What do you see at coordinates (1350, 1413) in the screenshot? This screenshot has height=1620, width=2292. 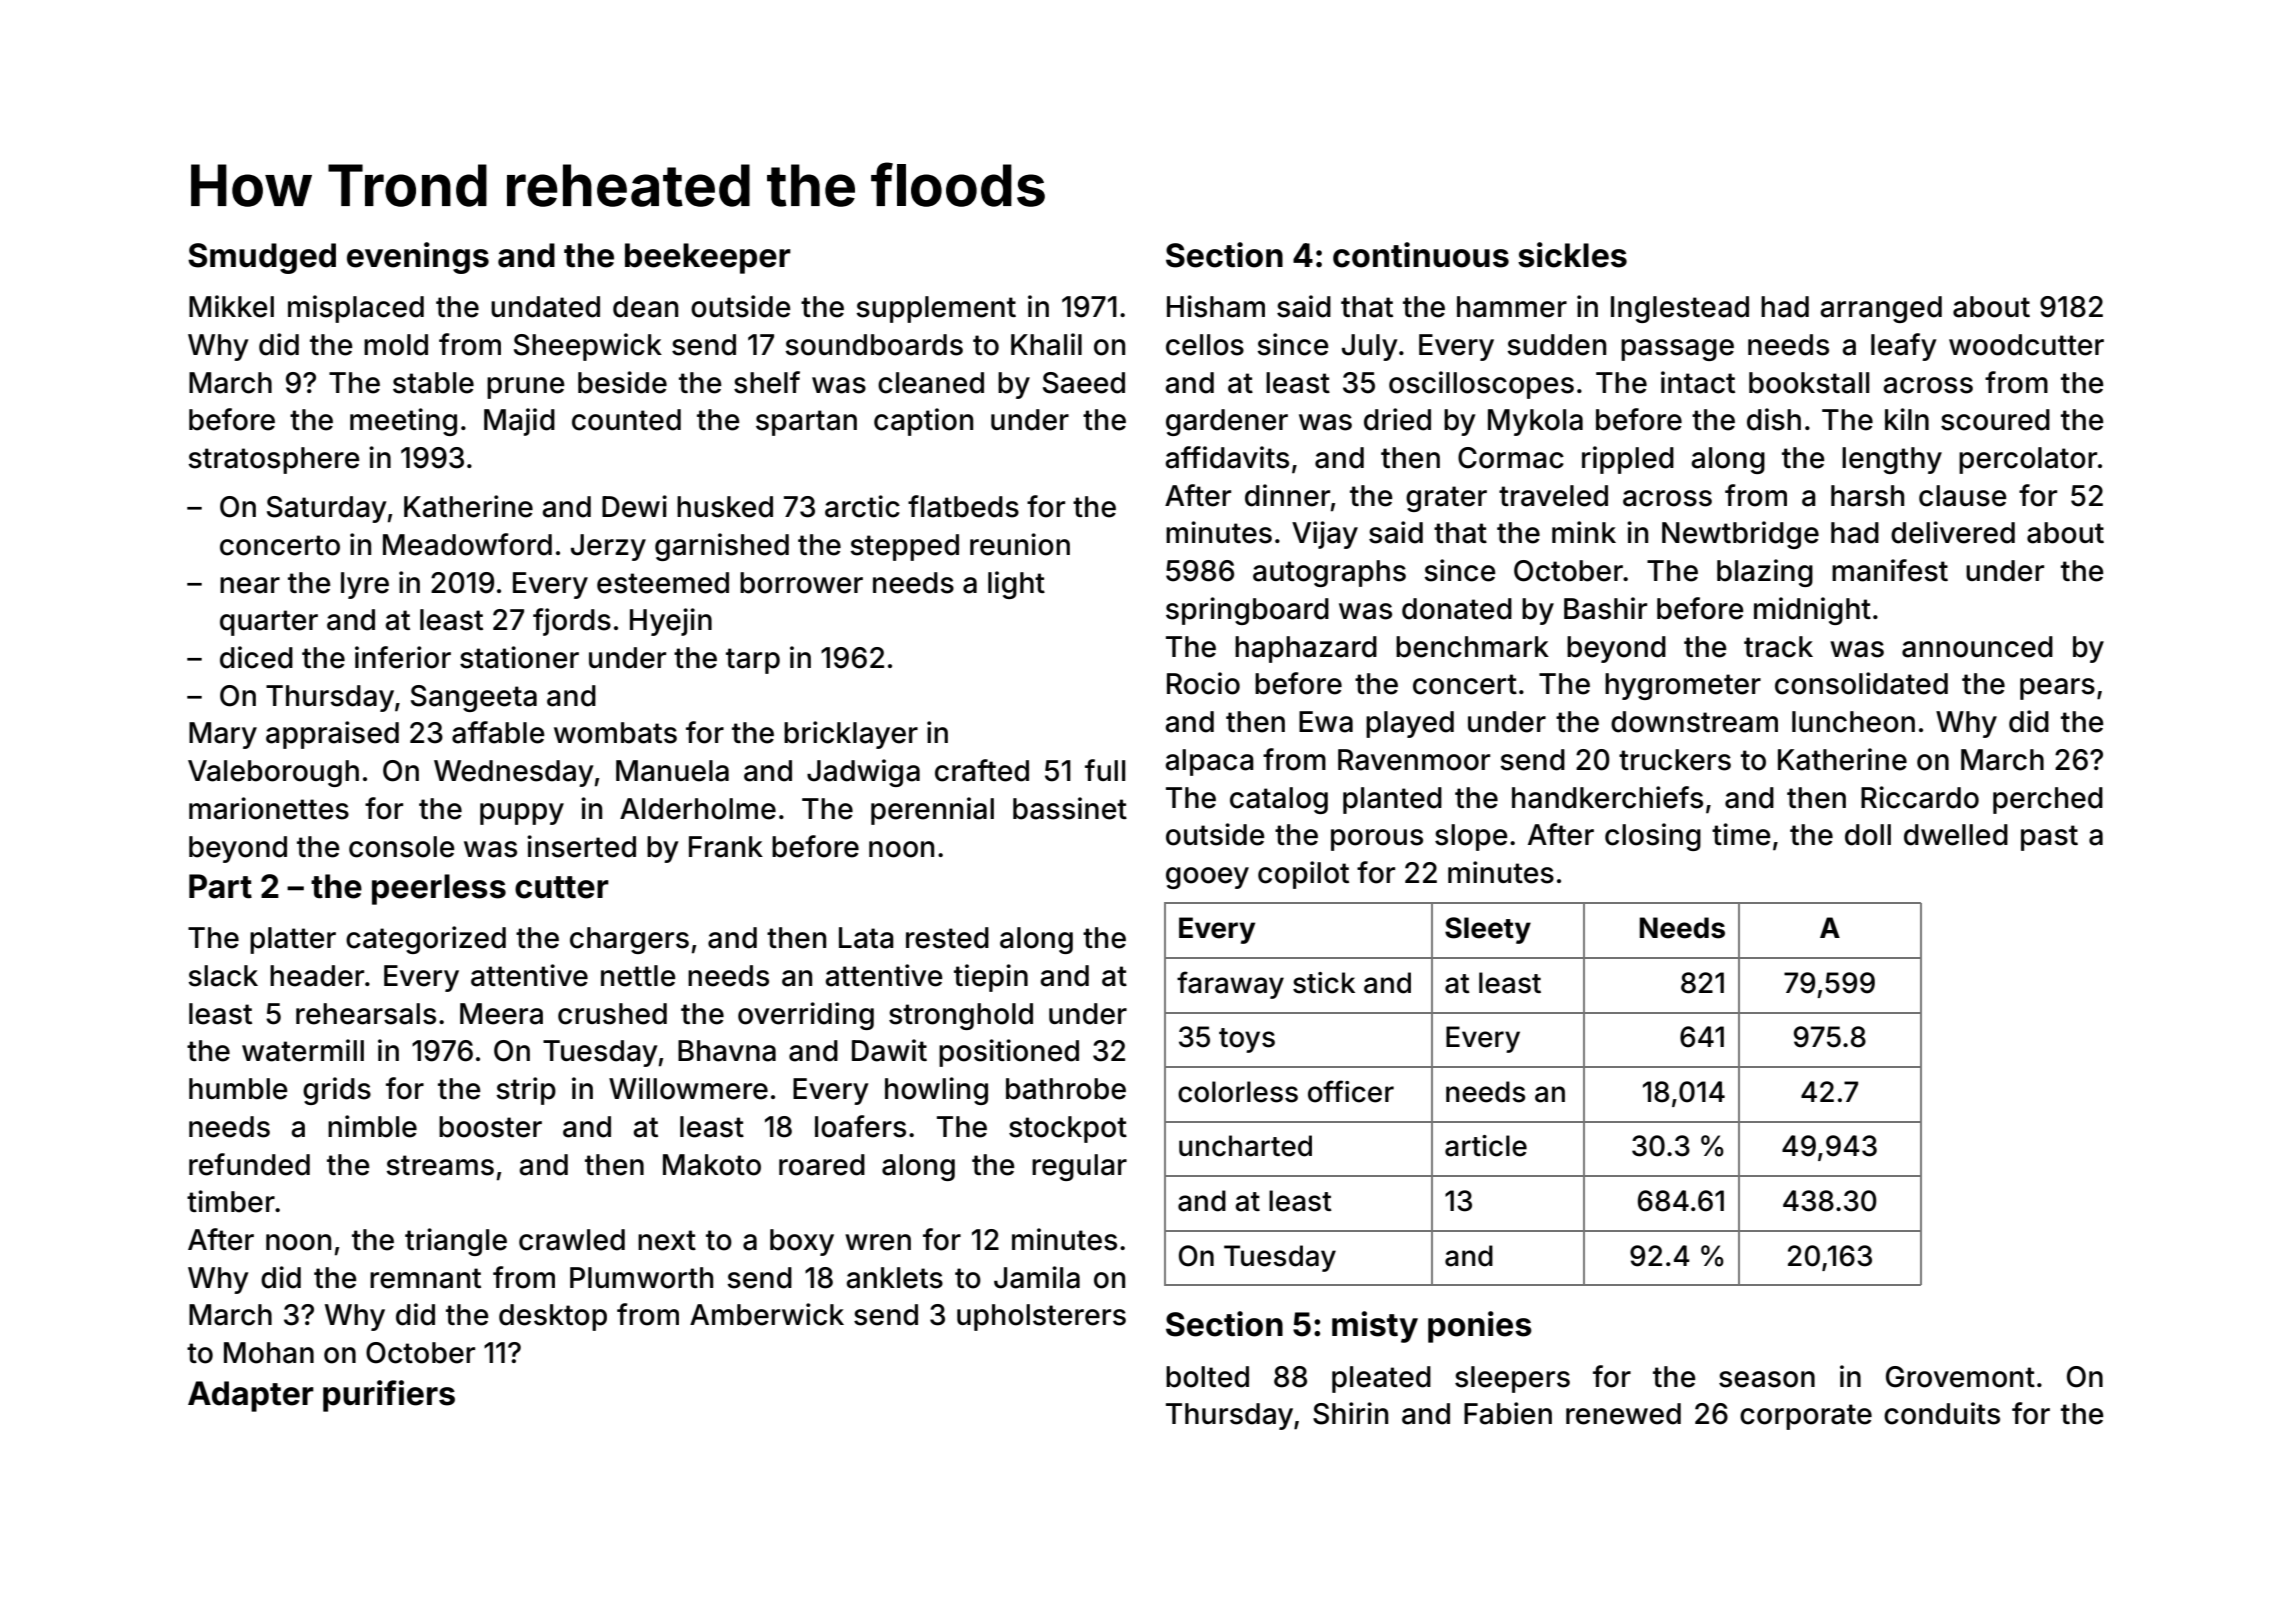 I see `Shirin` at bounding box center [1350, 1413].
